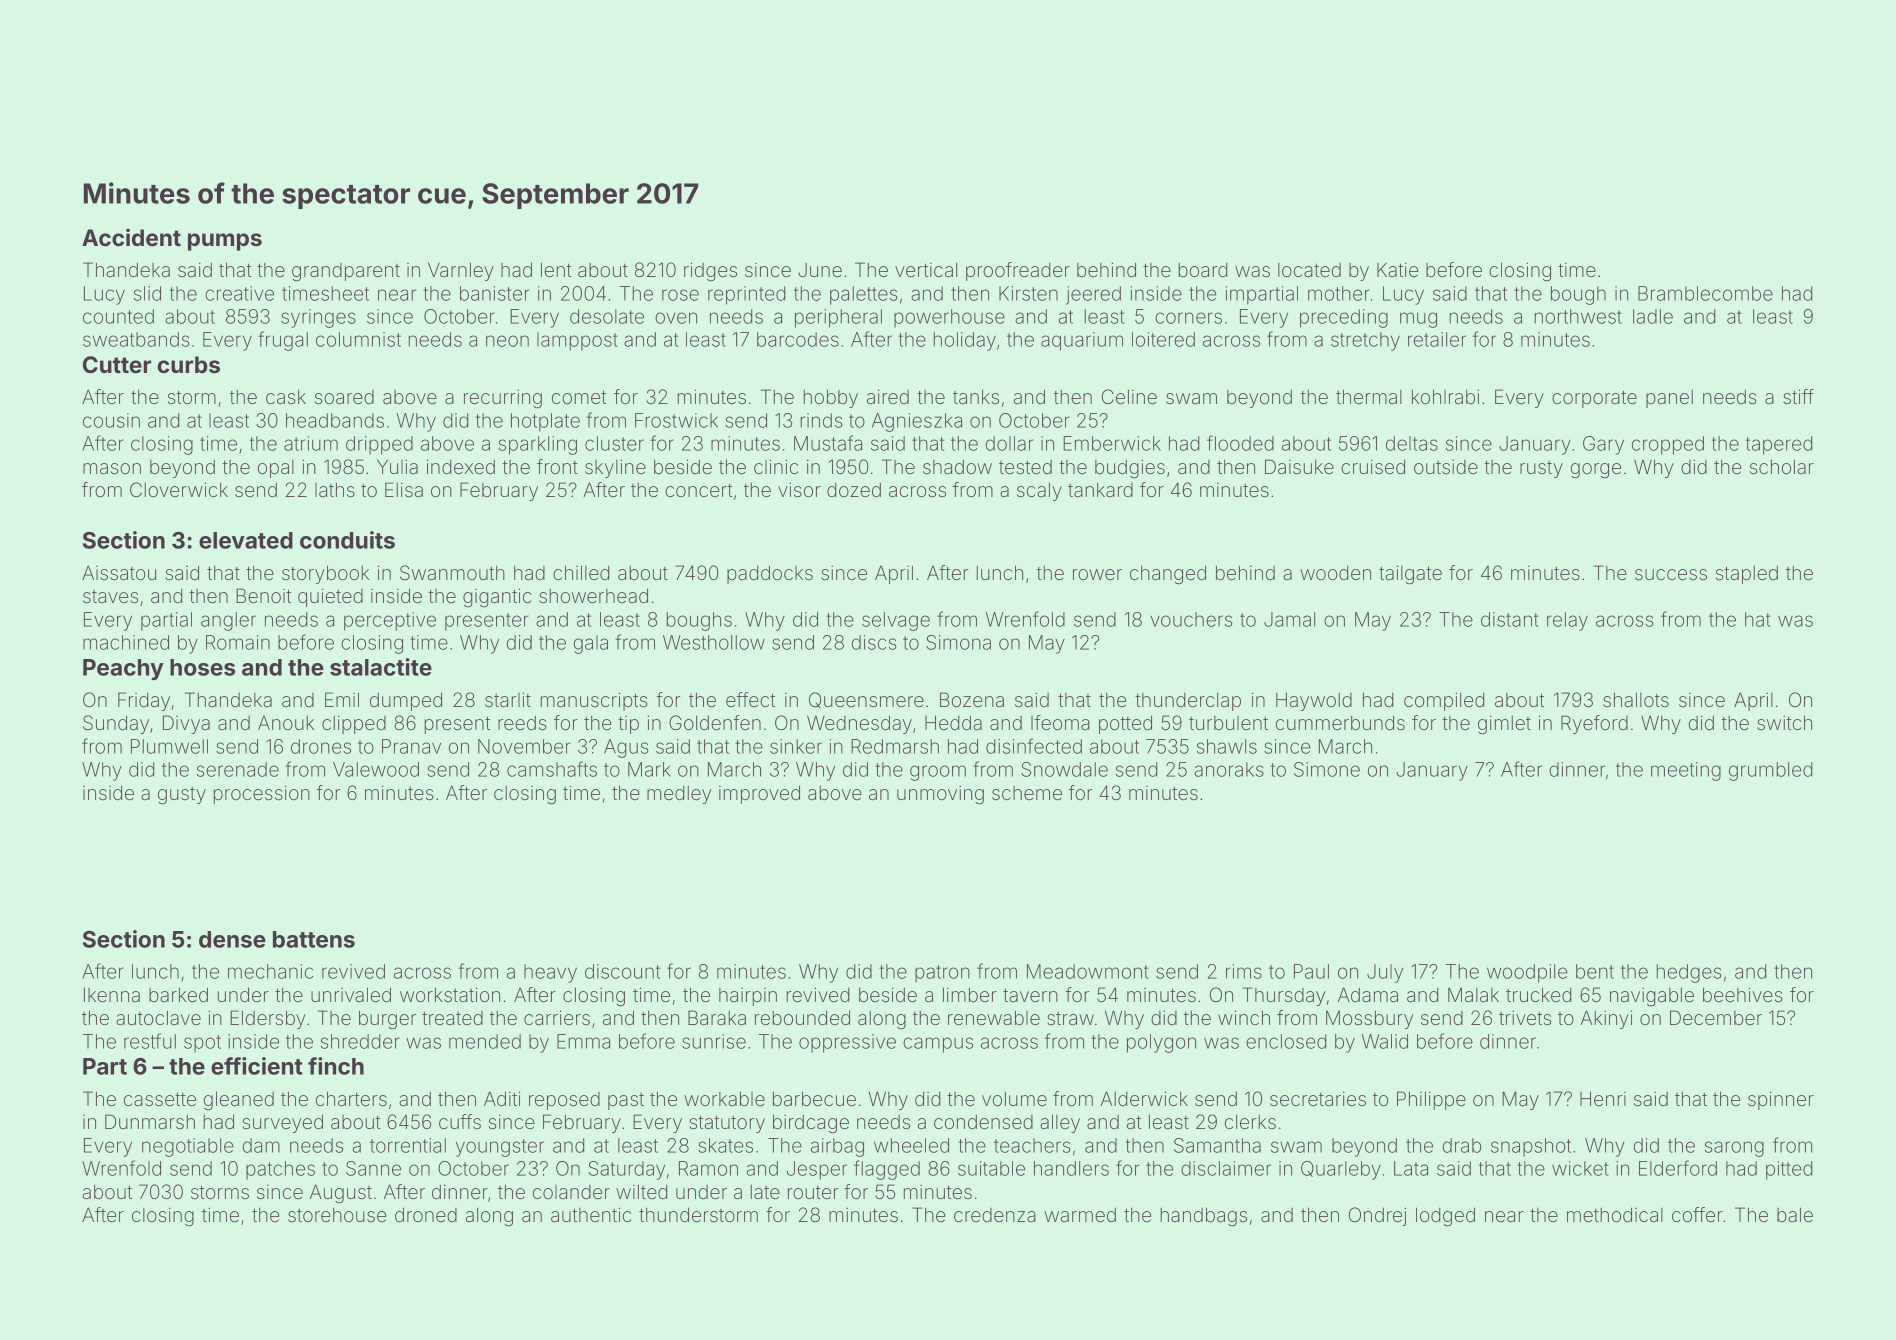 Image resolution: width=1896 pixels, height=1340 pixels. Describe the element at coordinates (337, 1215) in the screenshot. I see `storehouse` at that location.
